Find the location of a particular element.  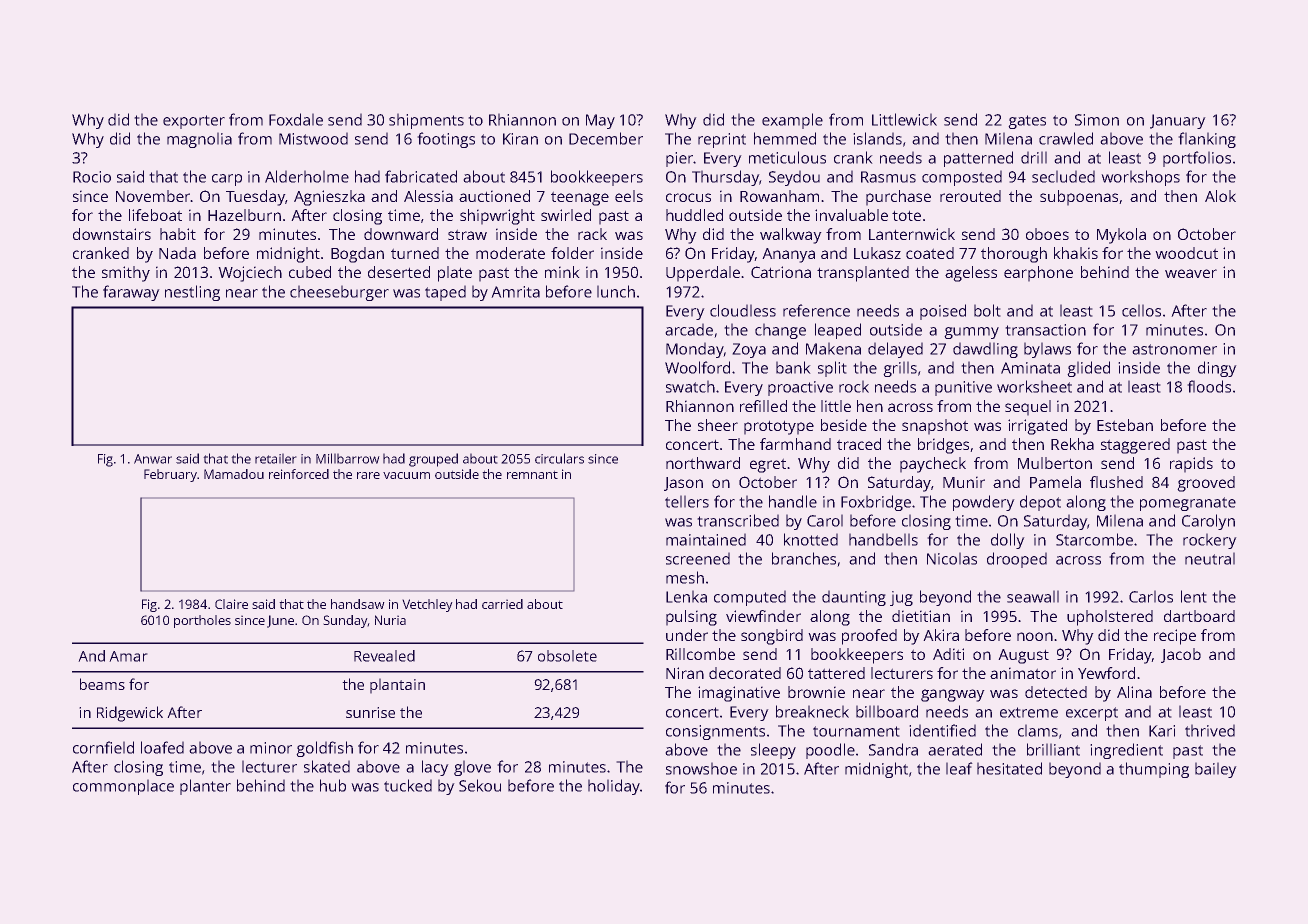

faraway is located at coordinates (131, 293).
